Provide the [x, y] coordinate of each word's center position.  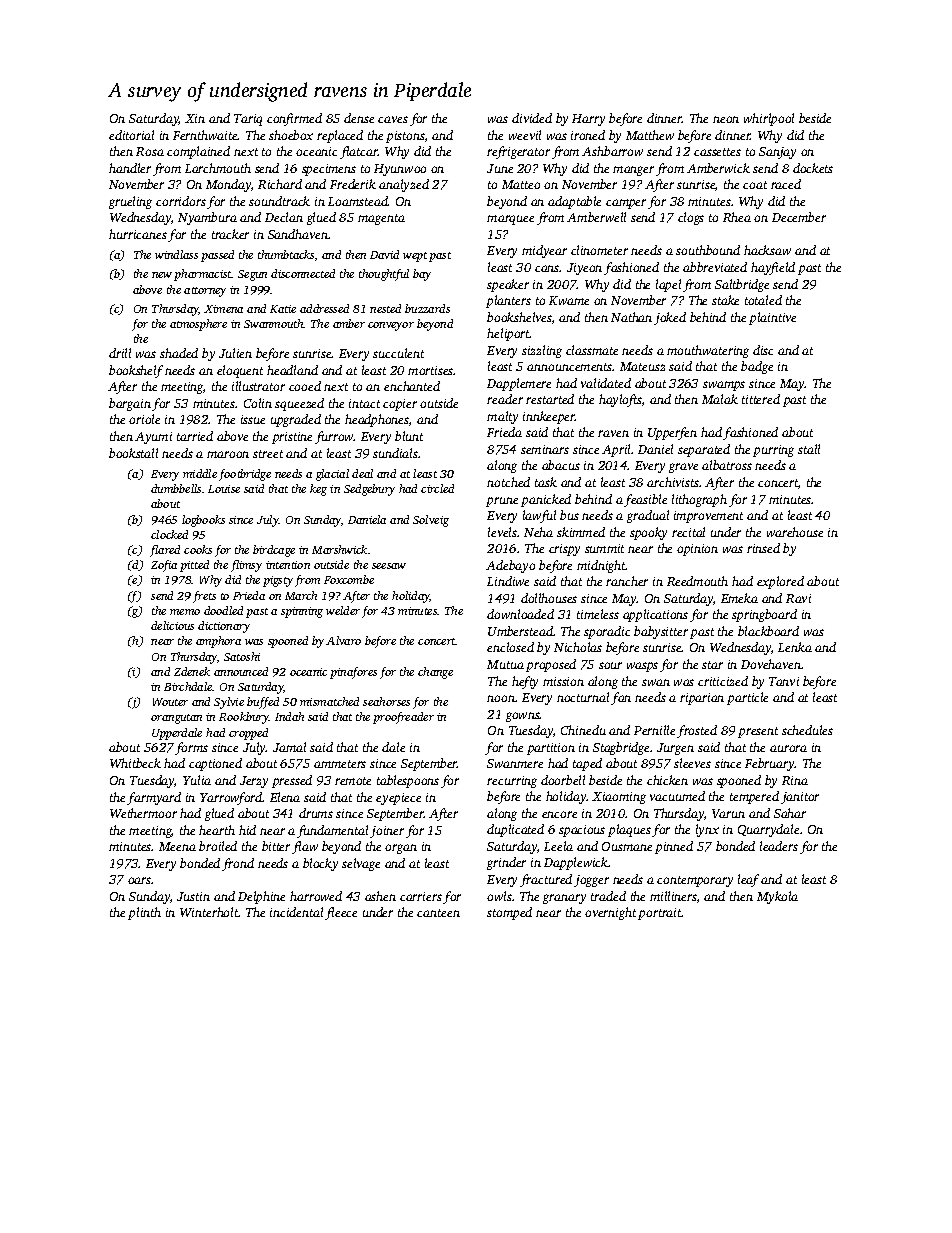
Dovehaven [771, 664]
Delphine [261, 897]
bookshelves [519, 317]
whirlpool [769, 119]
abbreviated [715, 267]
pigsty [278, 581]
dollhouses [549, 598]
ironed [588, 135]
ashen [380, 896]
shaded [179, 353]
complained [198, 152]
